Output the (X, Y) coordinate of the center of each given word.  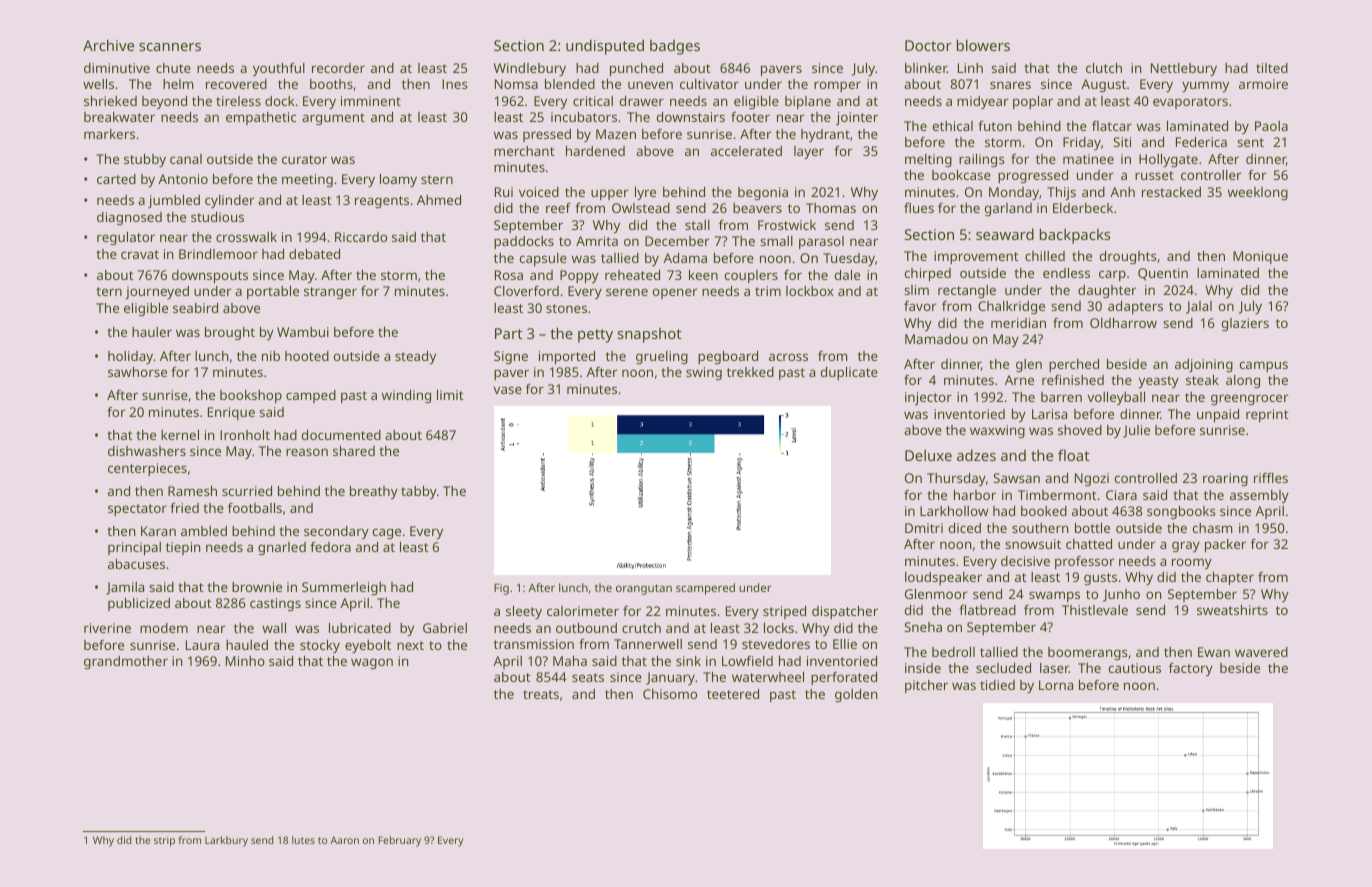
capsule (543, 259)
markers (109, 134)
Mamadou (936, 339)
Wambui (303, 332)
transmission (534, 644)
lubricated (360, 628)
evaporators (1190, 103)
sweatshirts (1232, 610)
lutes (303, 840)
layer (809, 152)
